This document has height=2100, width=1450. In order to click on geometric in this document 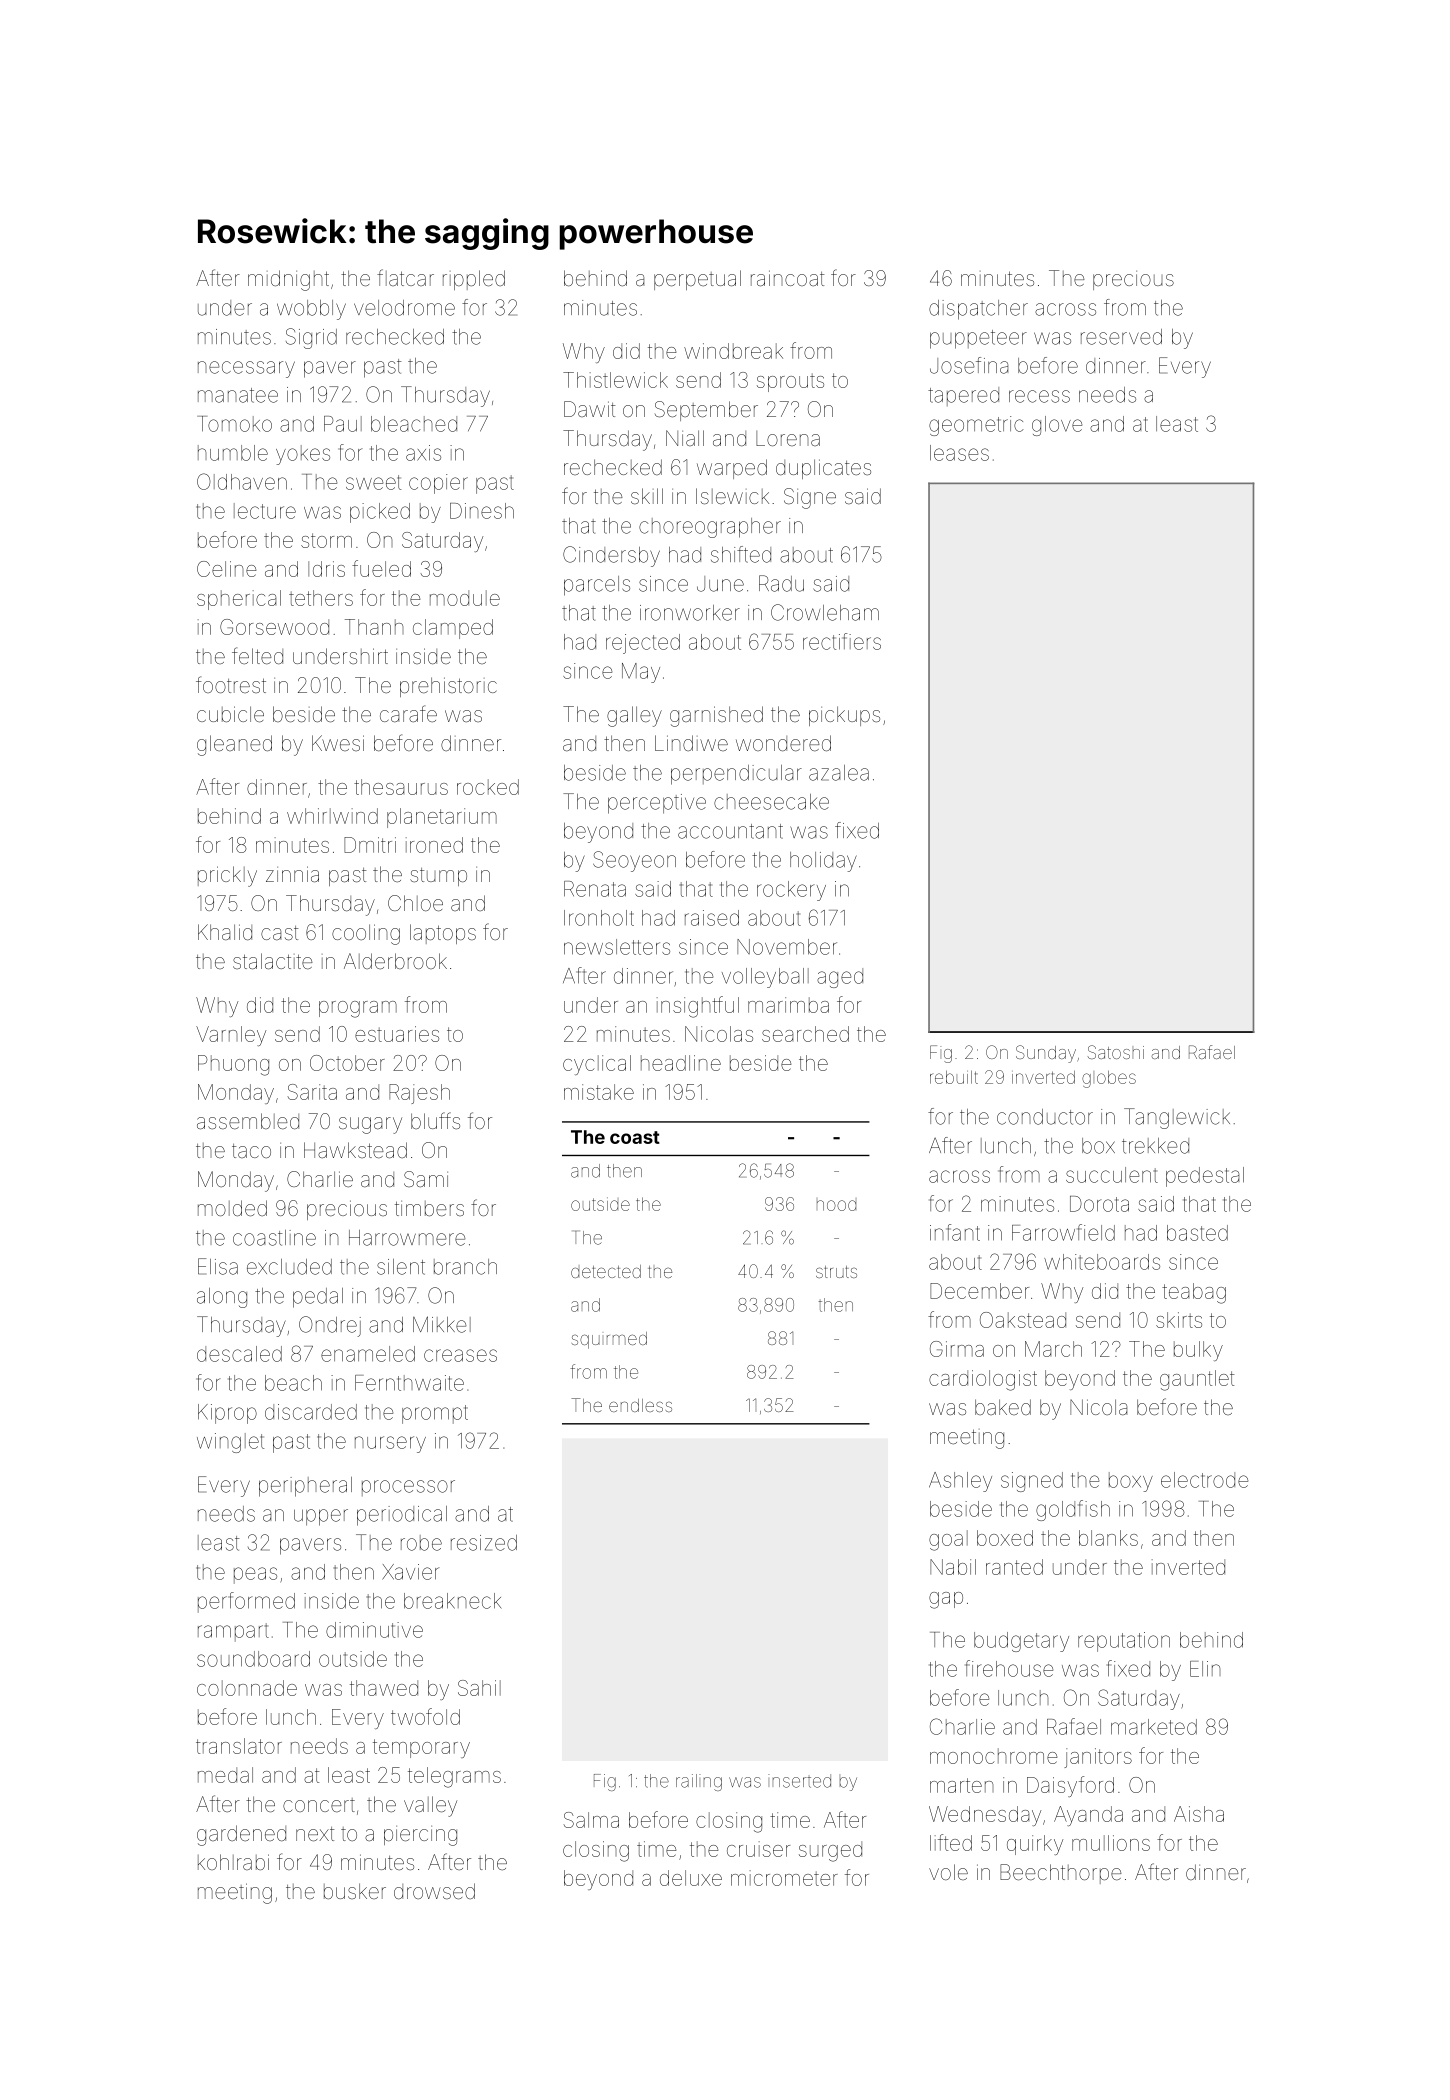, I will do `click(976, 426)`.
